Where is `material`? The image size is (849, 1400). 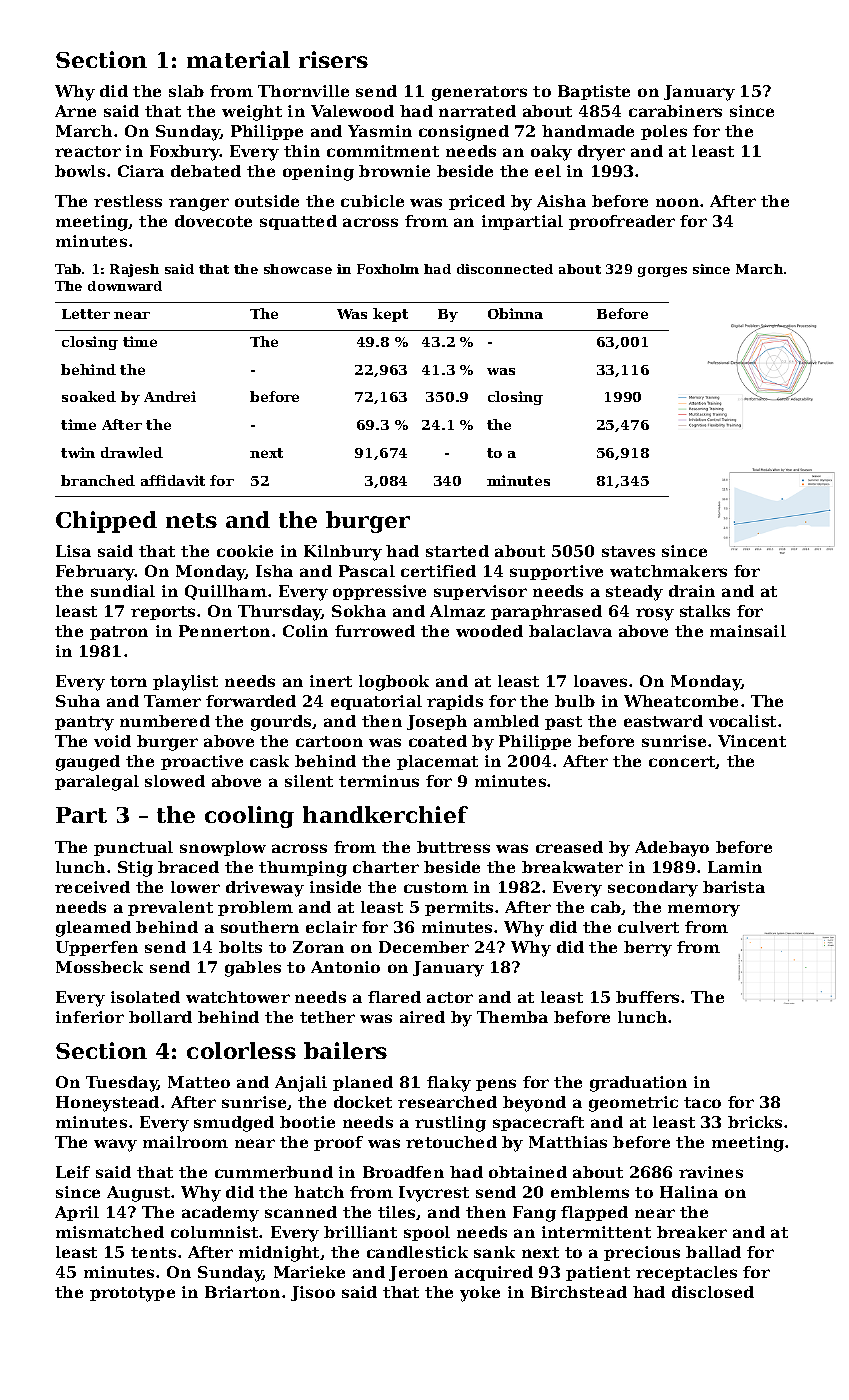 material is located at coordinates (238, 59).
